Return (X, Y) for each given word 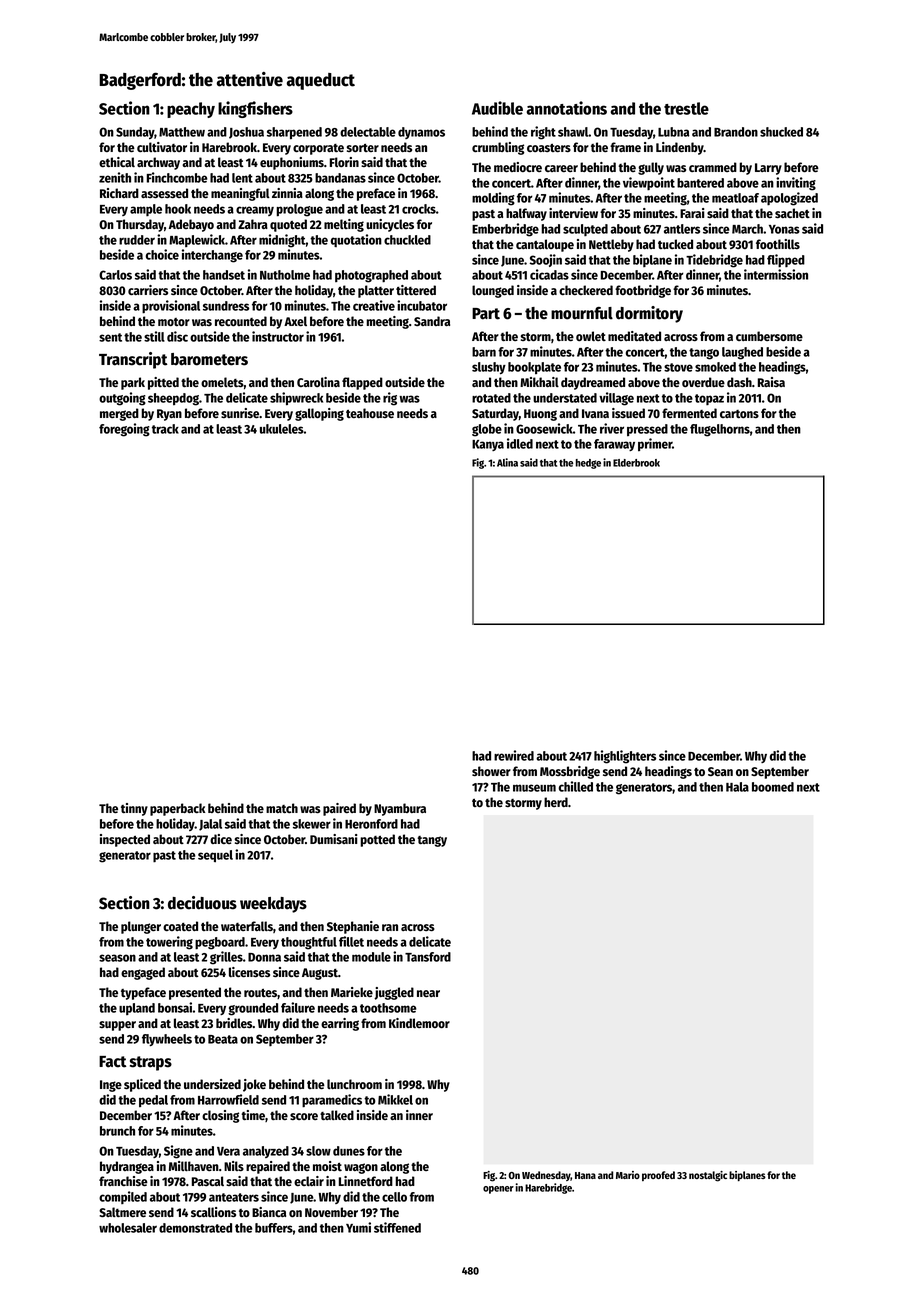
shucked (781, 132)
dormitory (649, 314)
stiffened (397, 1227)
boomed (773, 787)
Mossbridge (570, 772)
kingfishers (255, 109)
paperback (177, 809)
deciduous (202, 903)
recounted (241, 321)
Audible (497, 108)
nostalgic (708, 1176)
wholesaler (128, 1228)
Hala (737, 787)
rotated (491, 398)
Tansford (428, 957)
